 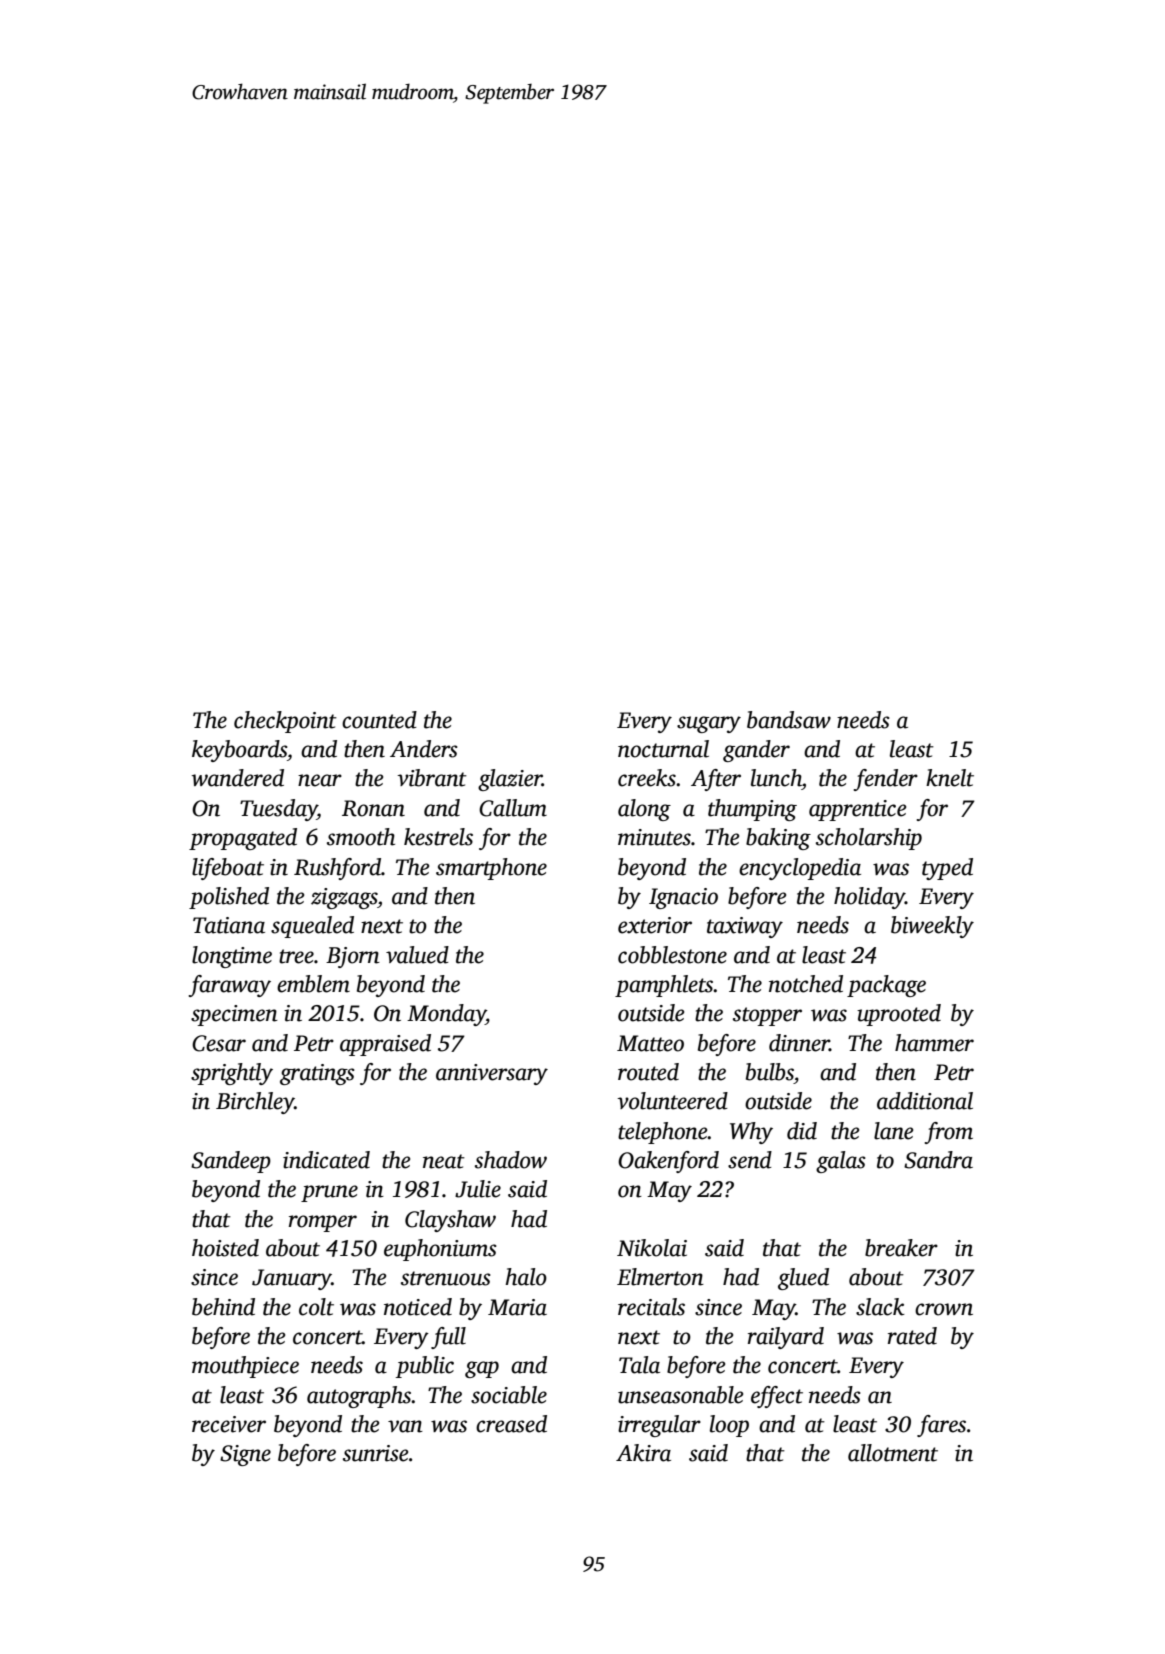 I want to click on Tala, so click(x=639, y=1365).
